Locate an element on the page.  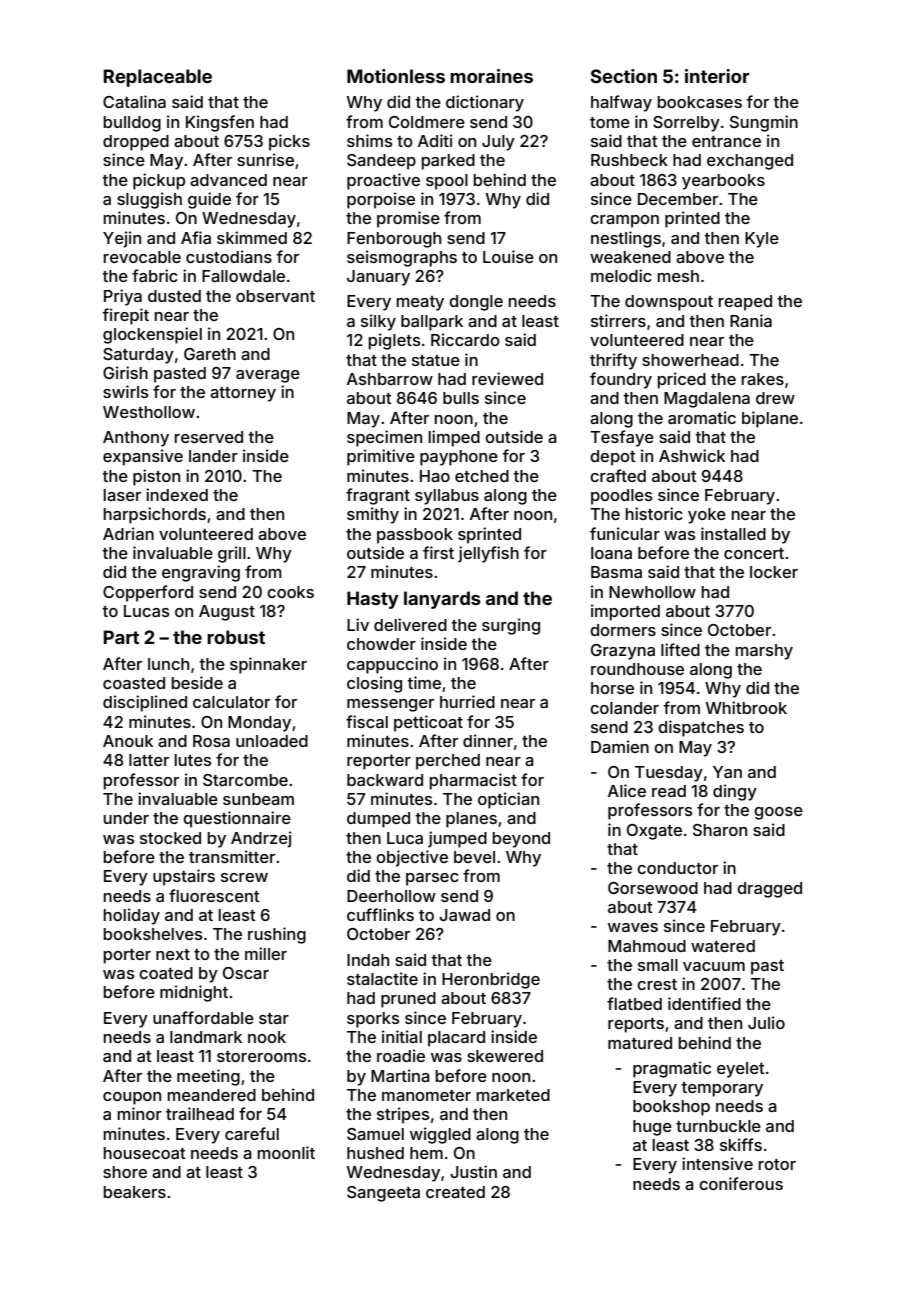
biplane is located at coordinates (770, 419).
